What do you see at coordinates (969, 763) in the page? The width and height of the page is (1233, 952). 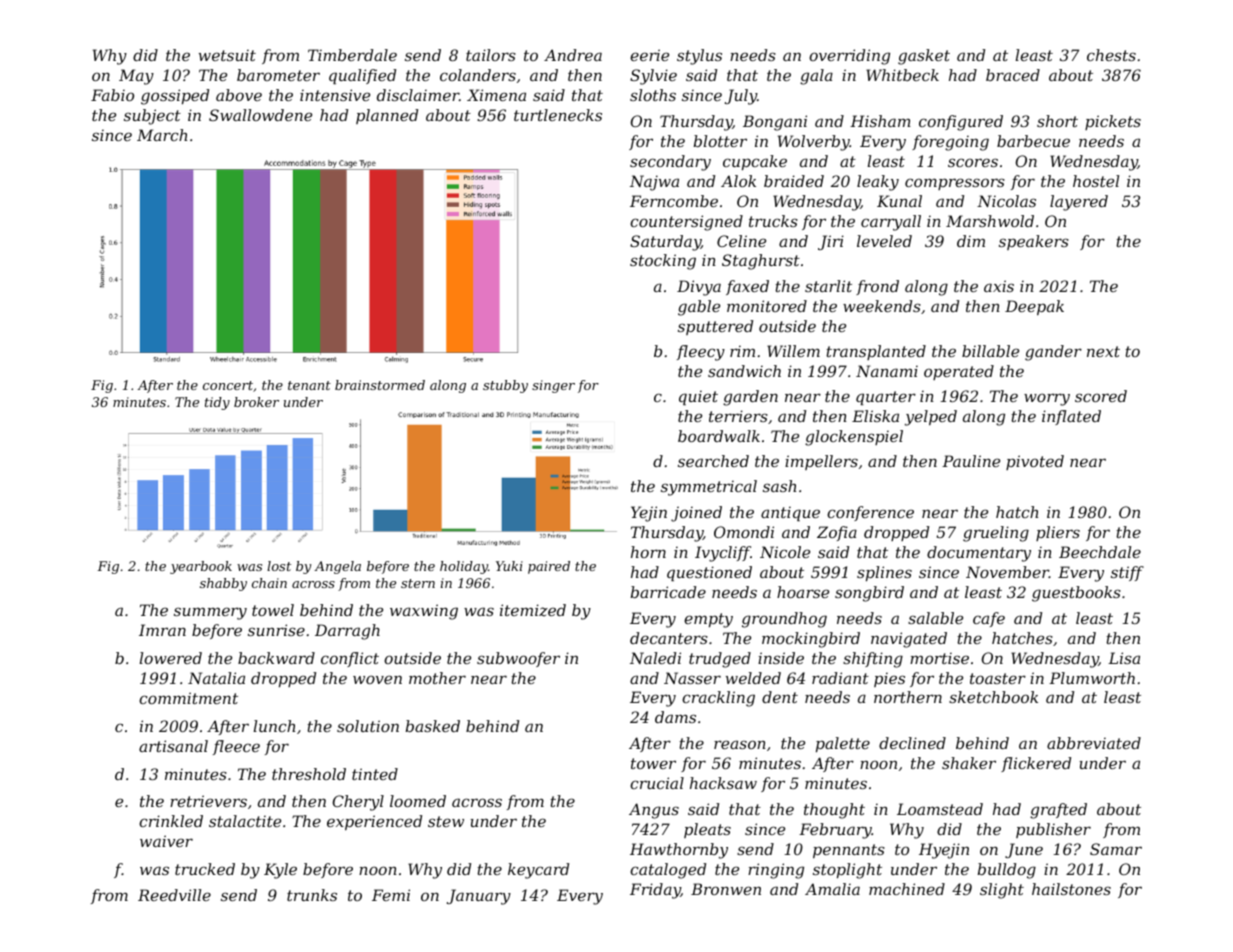 I see `shaker` at bounding box center [969, 763].
